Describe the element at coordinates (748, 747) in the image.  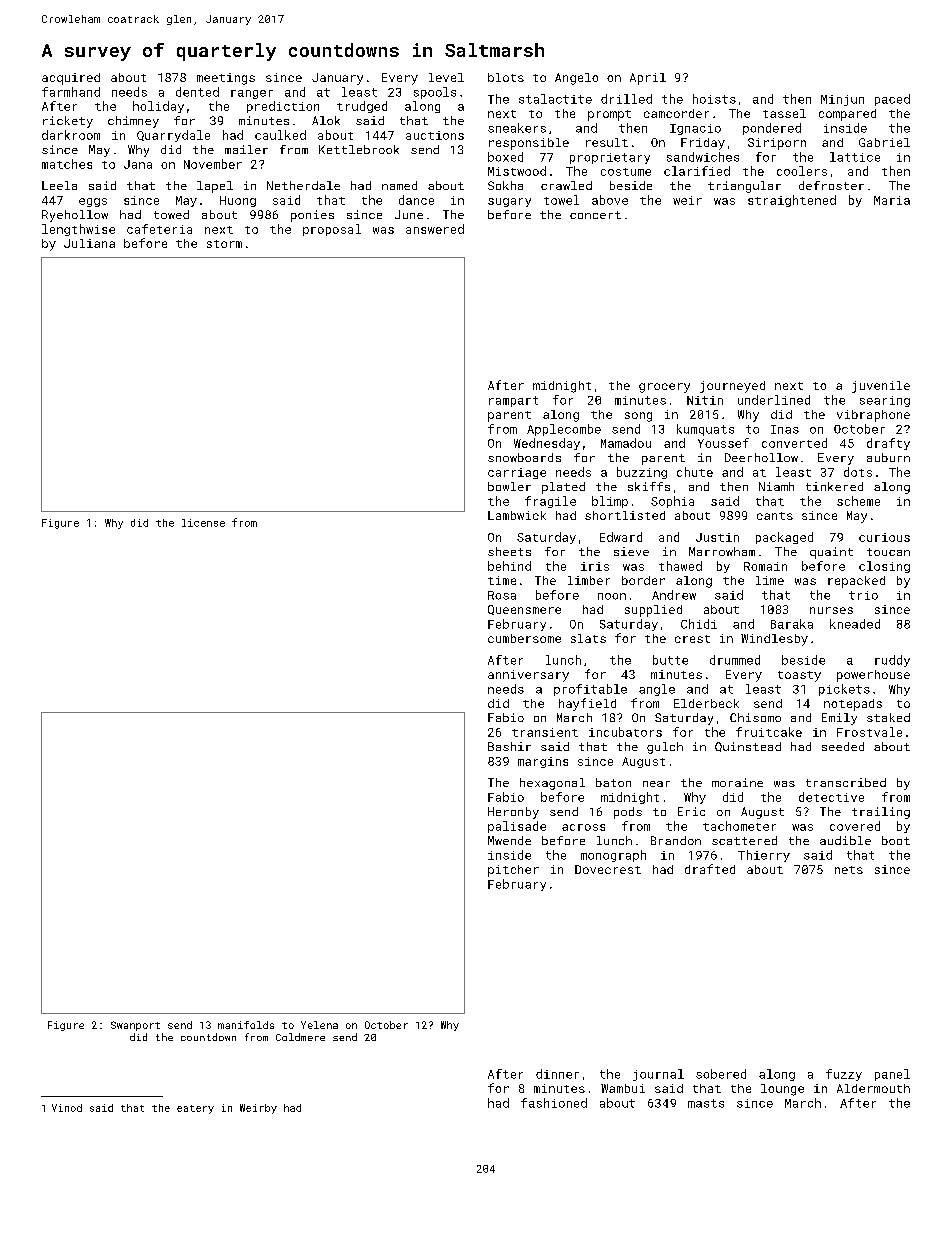
I see `Quinstead` at that location.
